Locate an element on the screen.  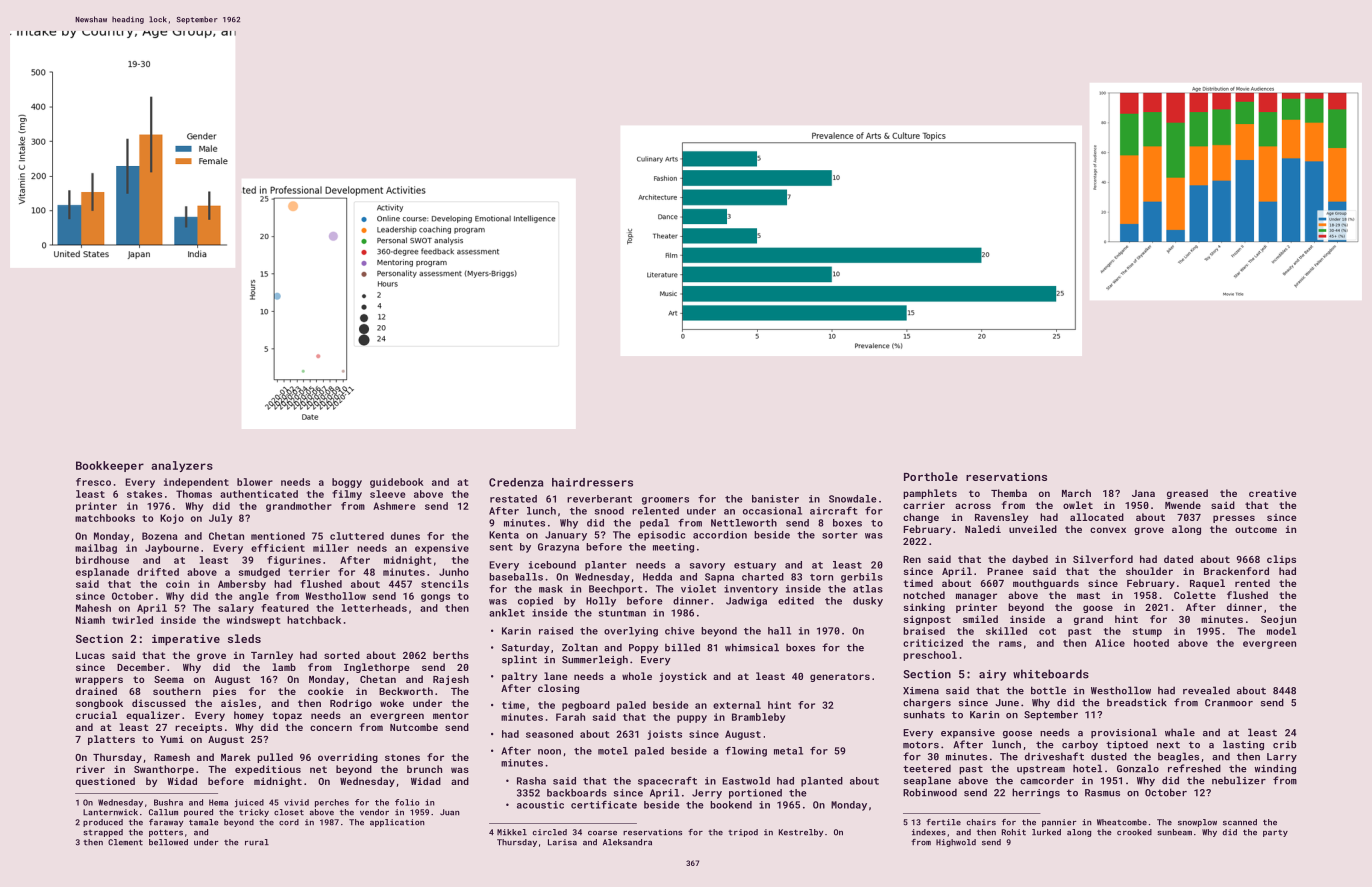
expansive is located at coordinates (968, 733).
